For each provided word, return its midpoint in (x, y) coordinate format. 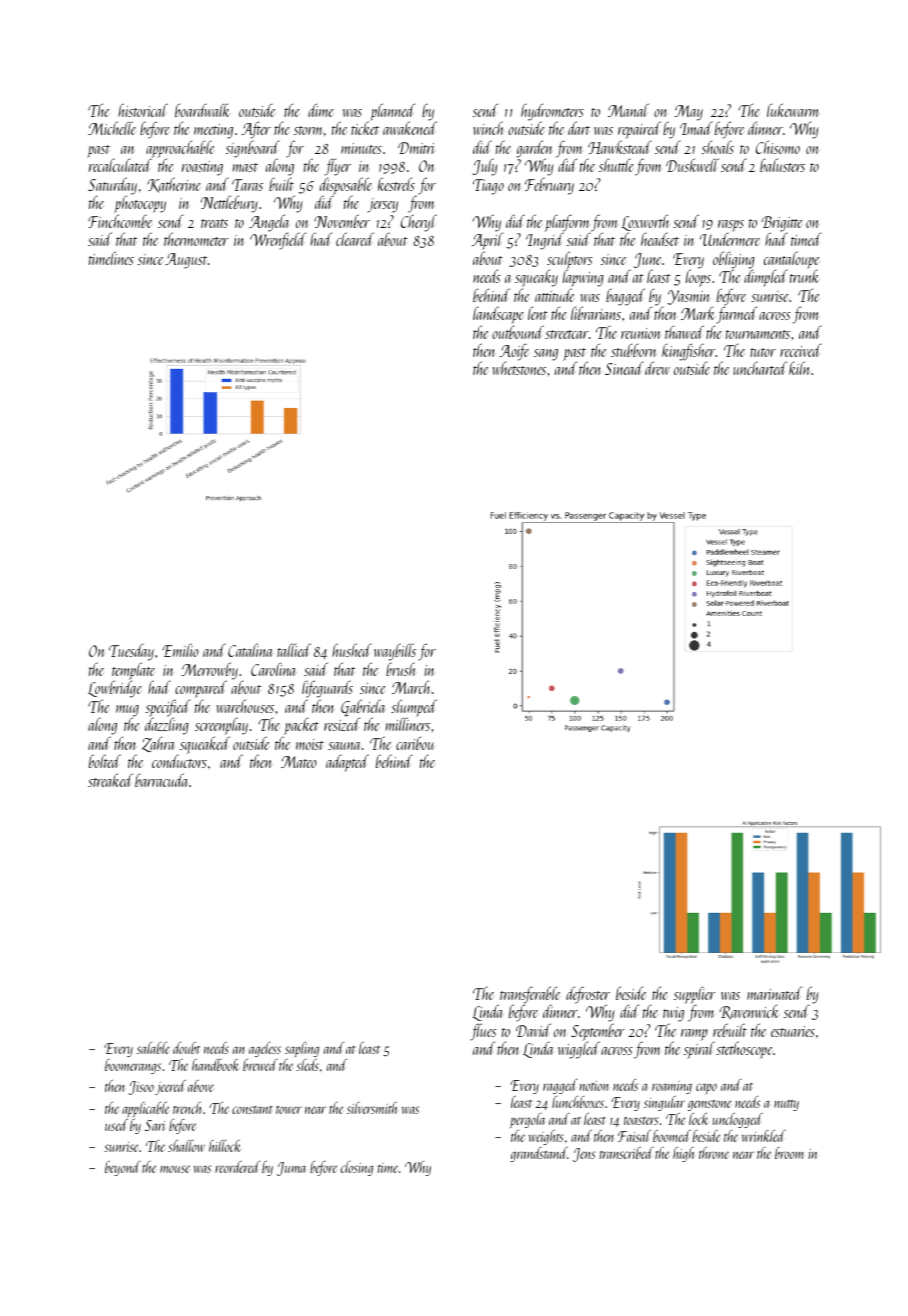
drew (657, 368)
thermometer (196, 239)
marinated (774, 993)
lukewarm (793, 110)
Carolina (274, 669)
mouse (175, 1169)
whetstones (519, 368)
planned (391, 112)
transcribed (626, 1153)
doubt (186, 1048)
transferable (529, 995)
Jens (584, 1155)
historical (143, 110)
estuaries (793, 1031)
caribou (415, 743)
